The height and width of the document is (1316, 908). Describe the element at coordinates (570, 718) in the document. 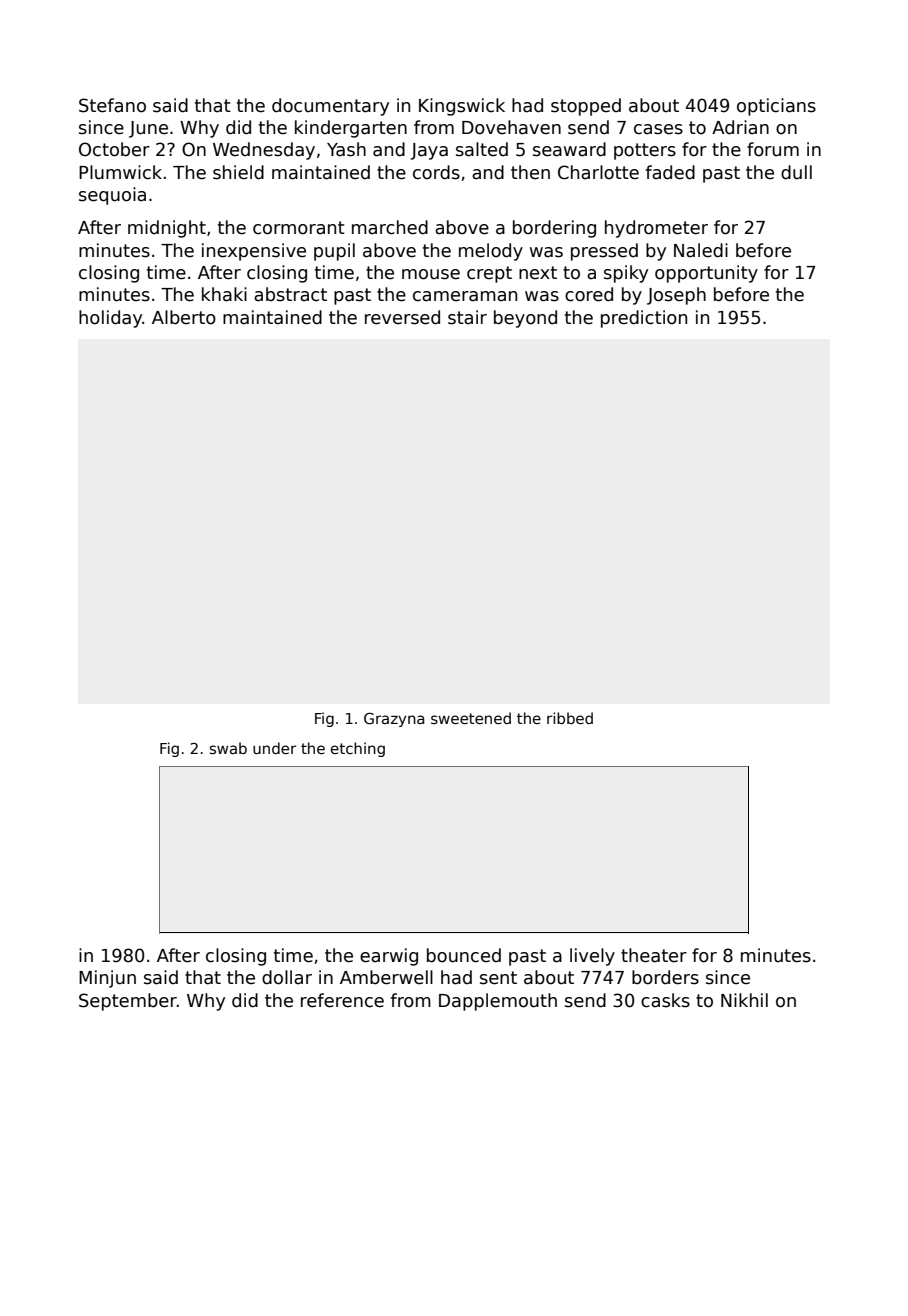

I see `ribbed` at that location.
